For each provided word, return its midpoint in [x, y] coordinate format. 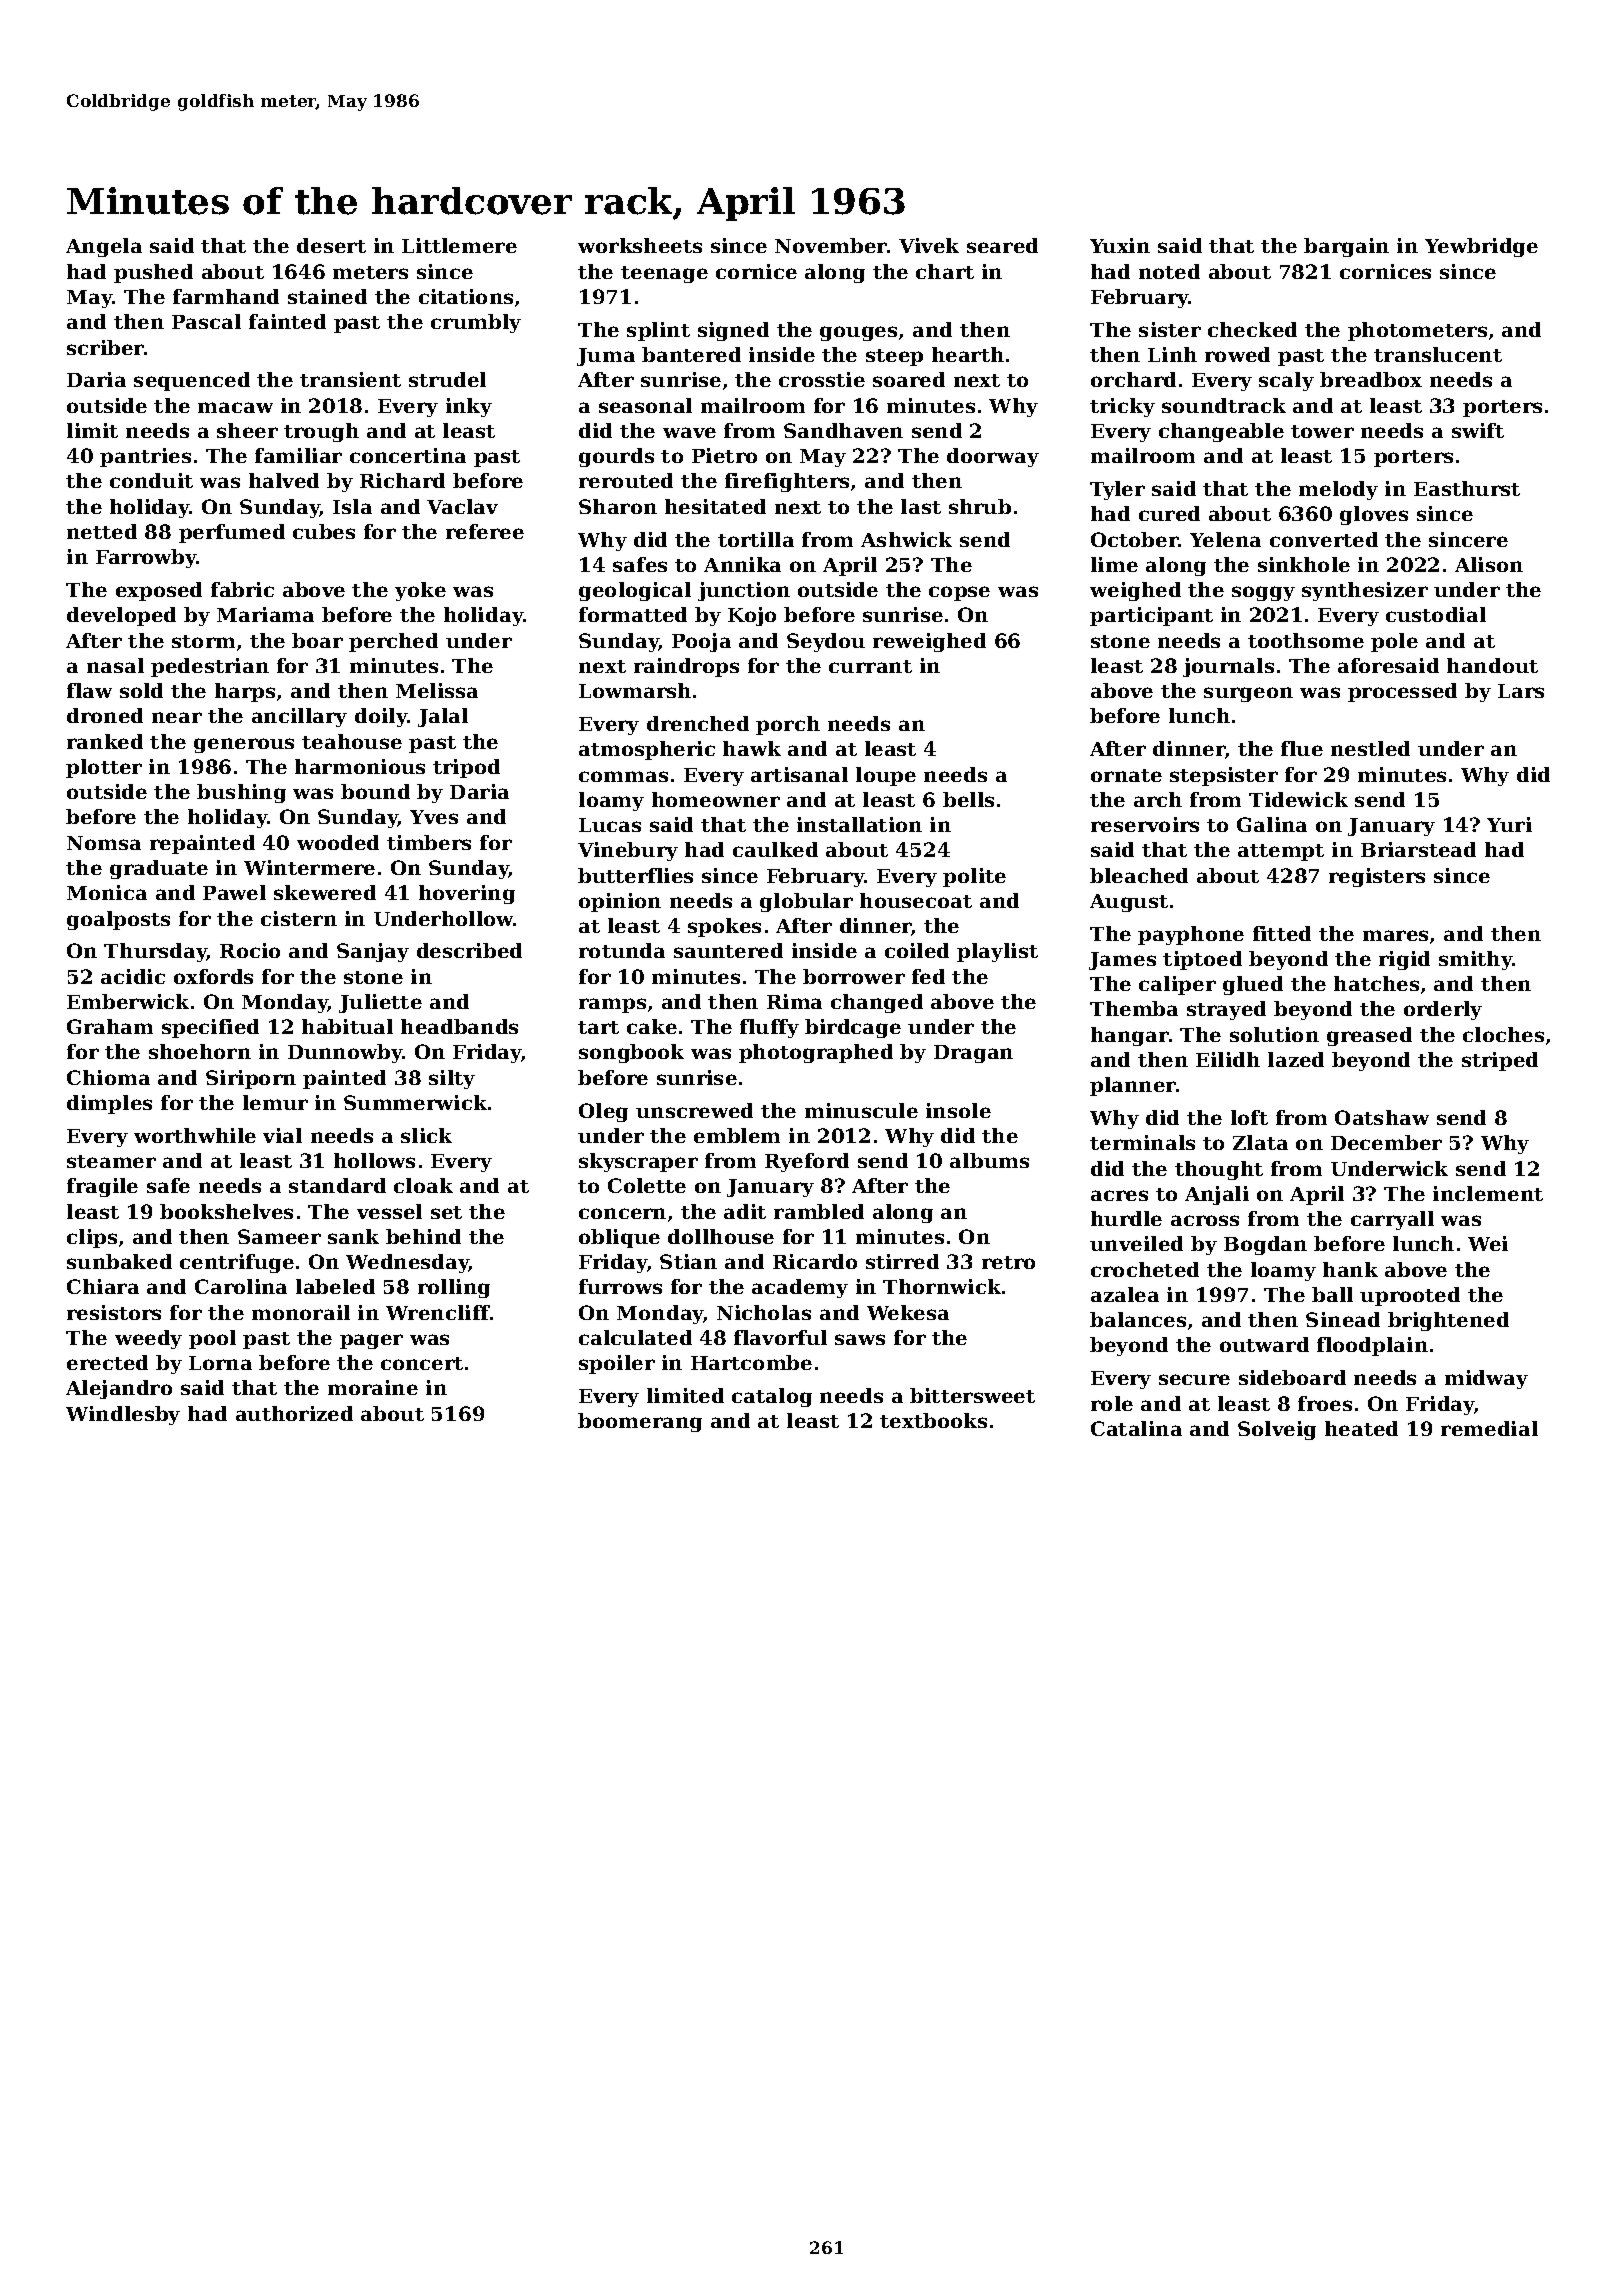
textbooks [933, 1420]
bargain [1346, 247]
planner [1133, 1086]
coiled [917, 950]
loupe [886, 776]
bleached [1139, 875]
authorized [294, 1413]
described [469, 950]
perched [393, 642]
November [831, 245]
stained [327, 296]
